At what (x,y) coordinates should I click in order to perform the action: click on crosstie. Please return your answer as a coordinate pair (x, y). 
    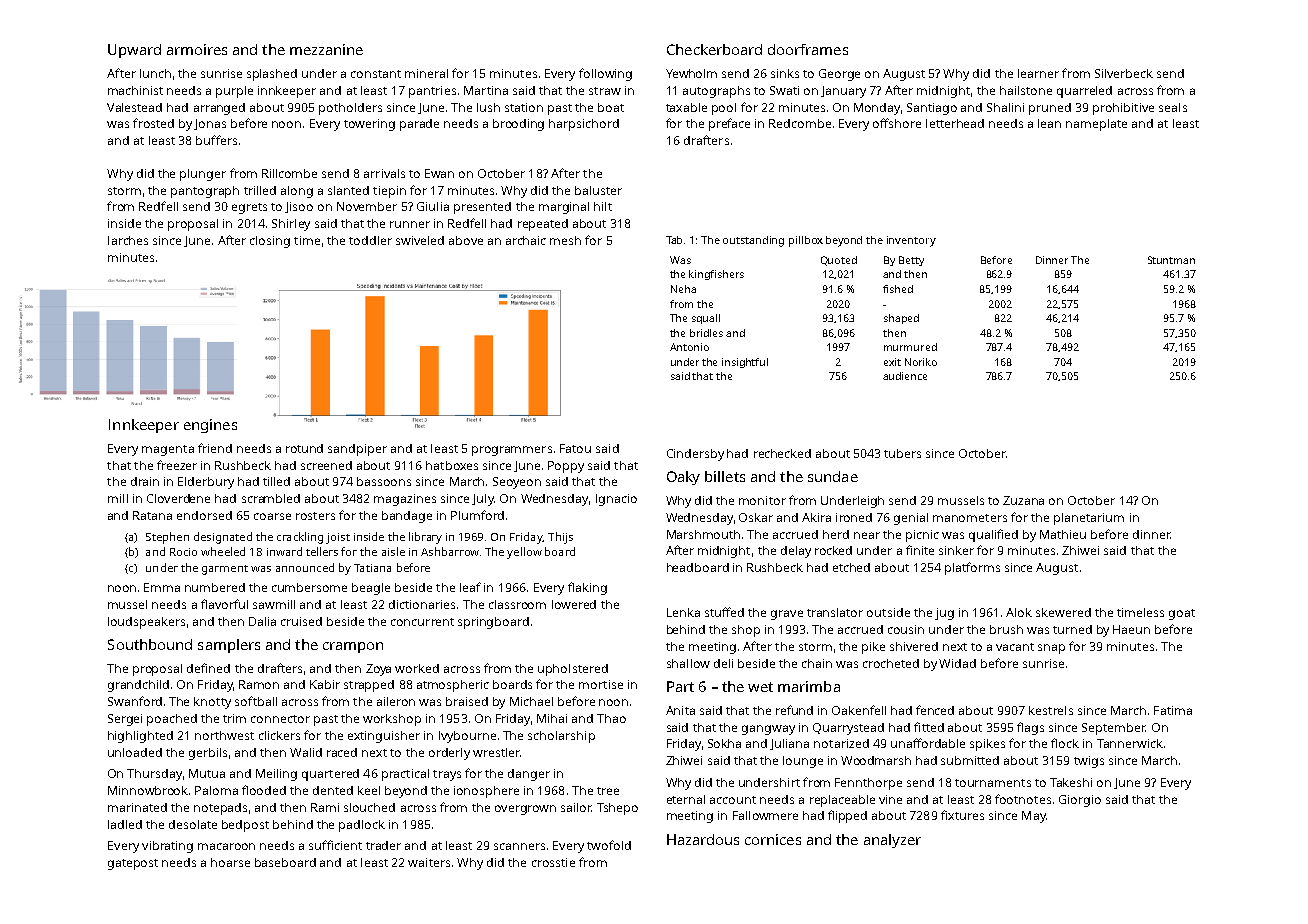
    Looking at the image, I should click on (553, 862).
